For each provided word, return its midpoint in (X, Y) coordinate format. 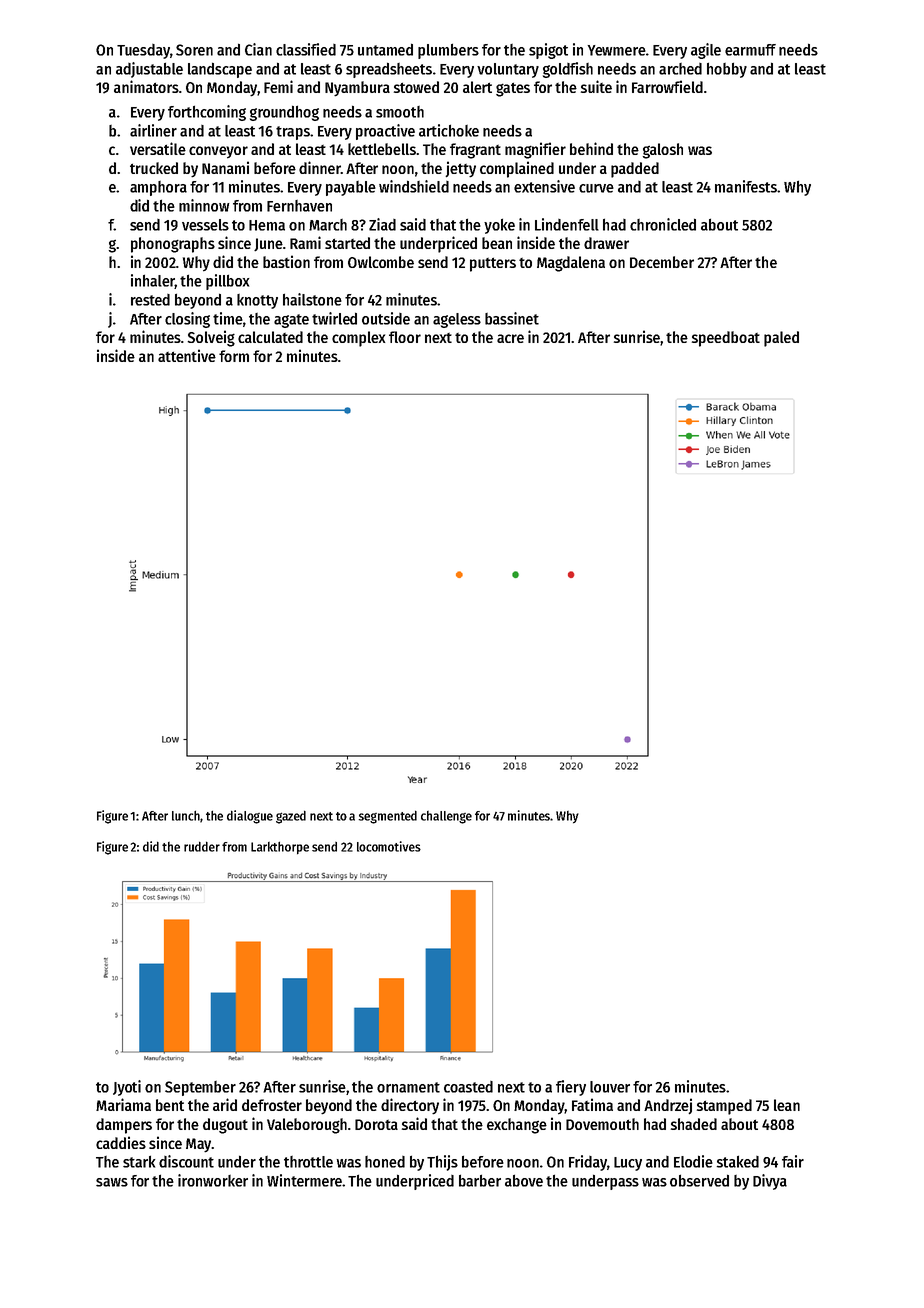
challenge (446, 817)
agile (706, 51)
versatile (158, 148)
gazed (291, 817)
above (524, 1180)
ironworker (213, 1180)
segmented (387, 817)
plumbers (448, 51)
